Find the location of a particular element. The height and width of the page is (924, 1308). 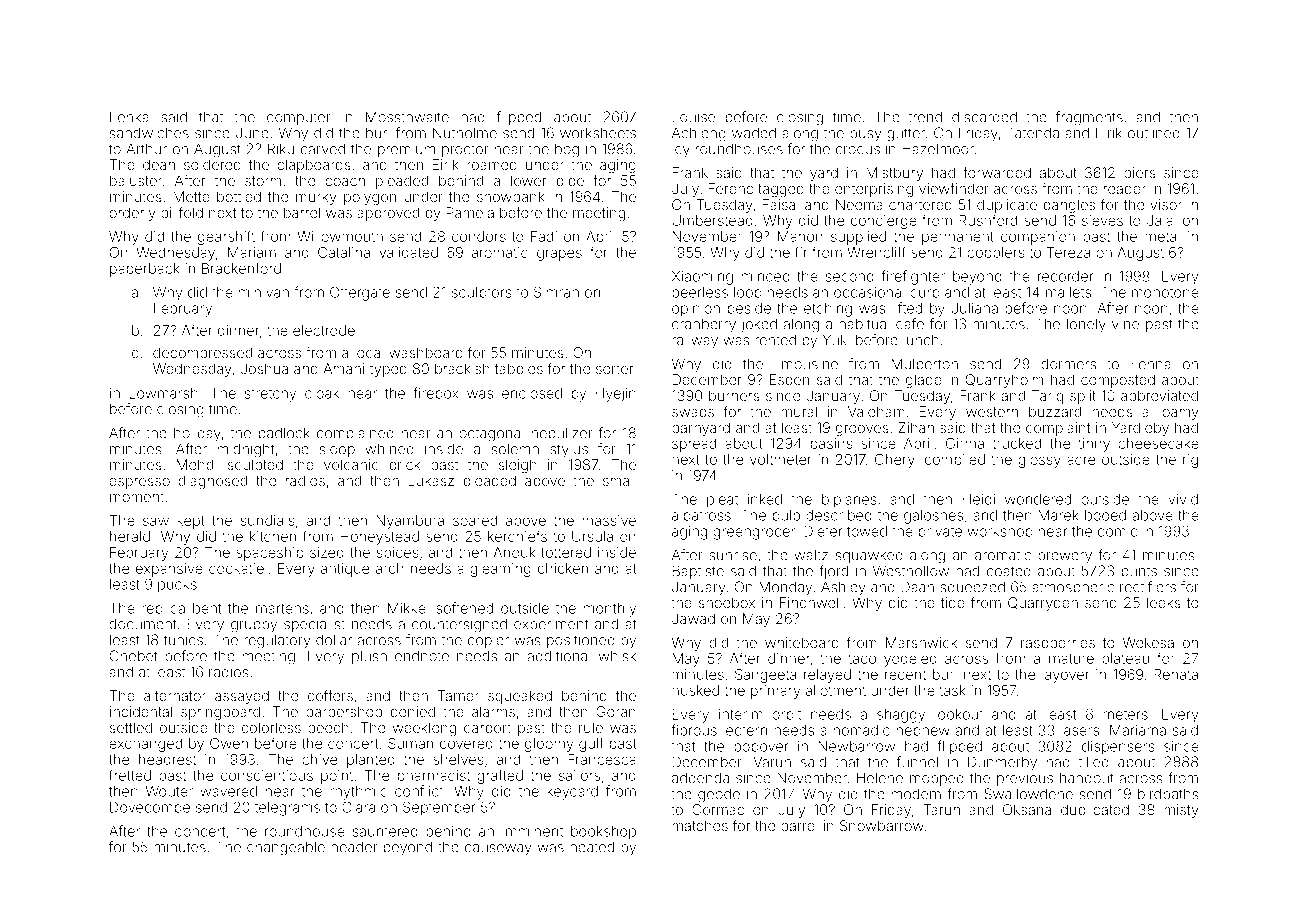

bangles is located at coordinates (1069, 206).
